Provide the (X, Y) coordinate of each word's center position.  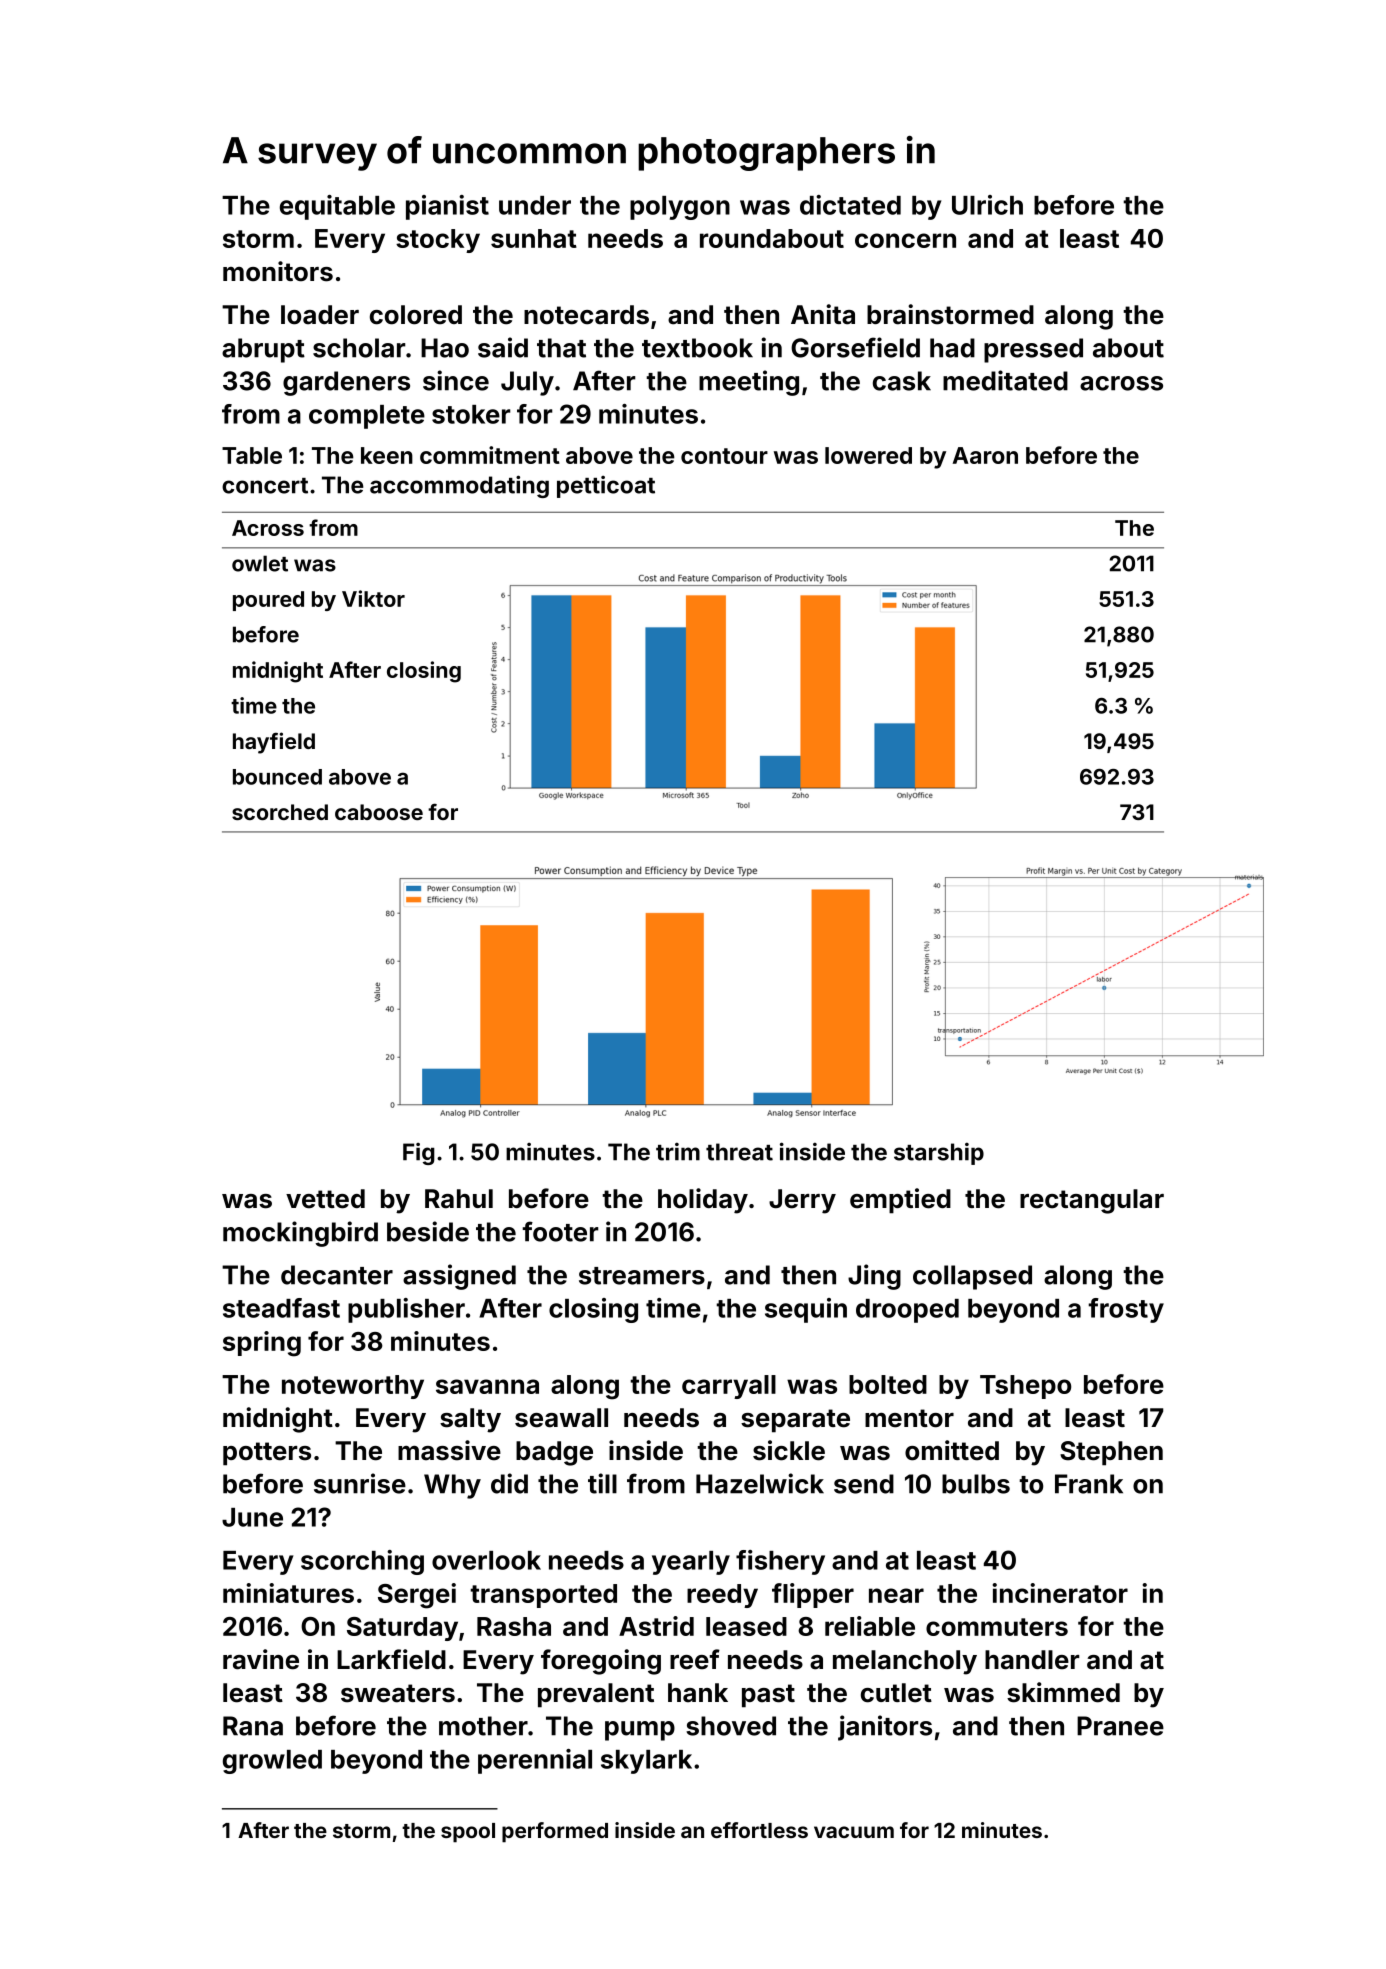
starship (939, 1154)
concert (265, 486)
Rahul (459, 1199)
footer (560, 1231)
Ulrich (987, 205)
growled (272, 1762)
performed (555, 1832)
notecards (586, 315)
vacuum (854, 1832)
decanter (337, 1275)
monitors (278, 271)
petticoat (606, 487)
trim (678, 1152)
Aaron (985, 455)
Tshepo (1025, 1387)
